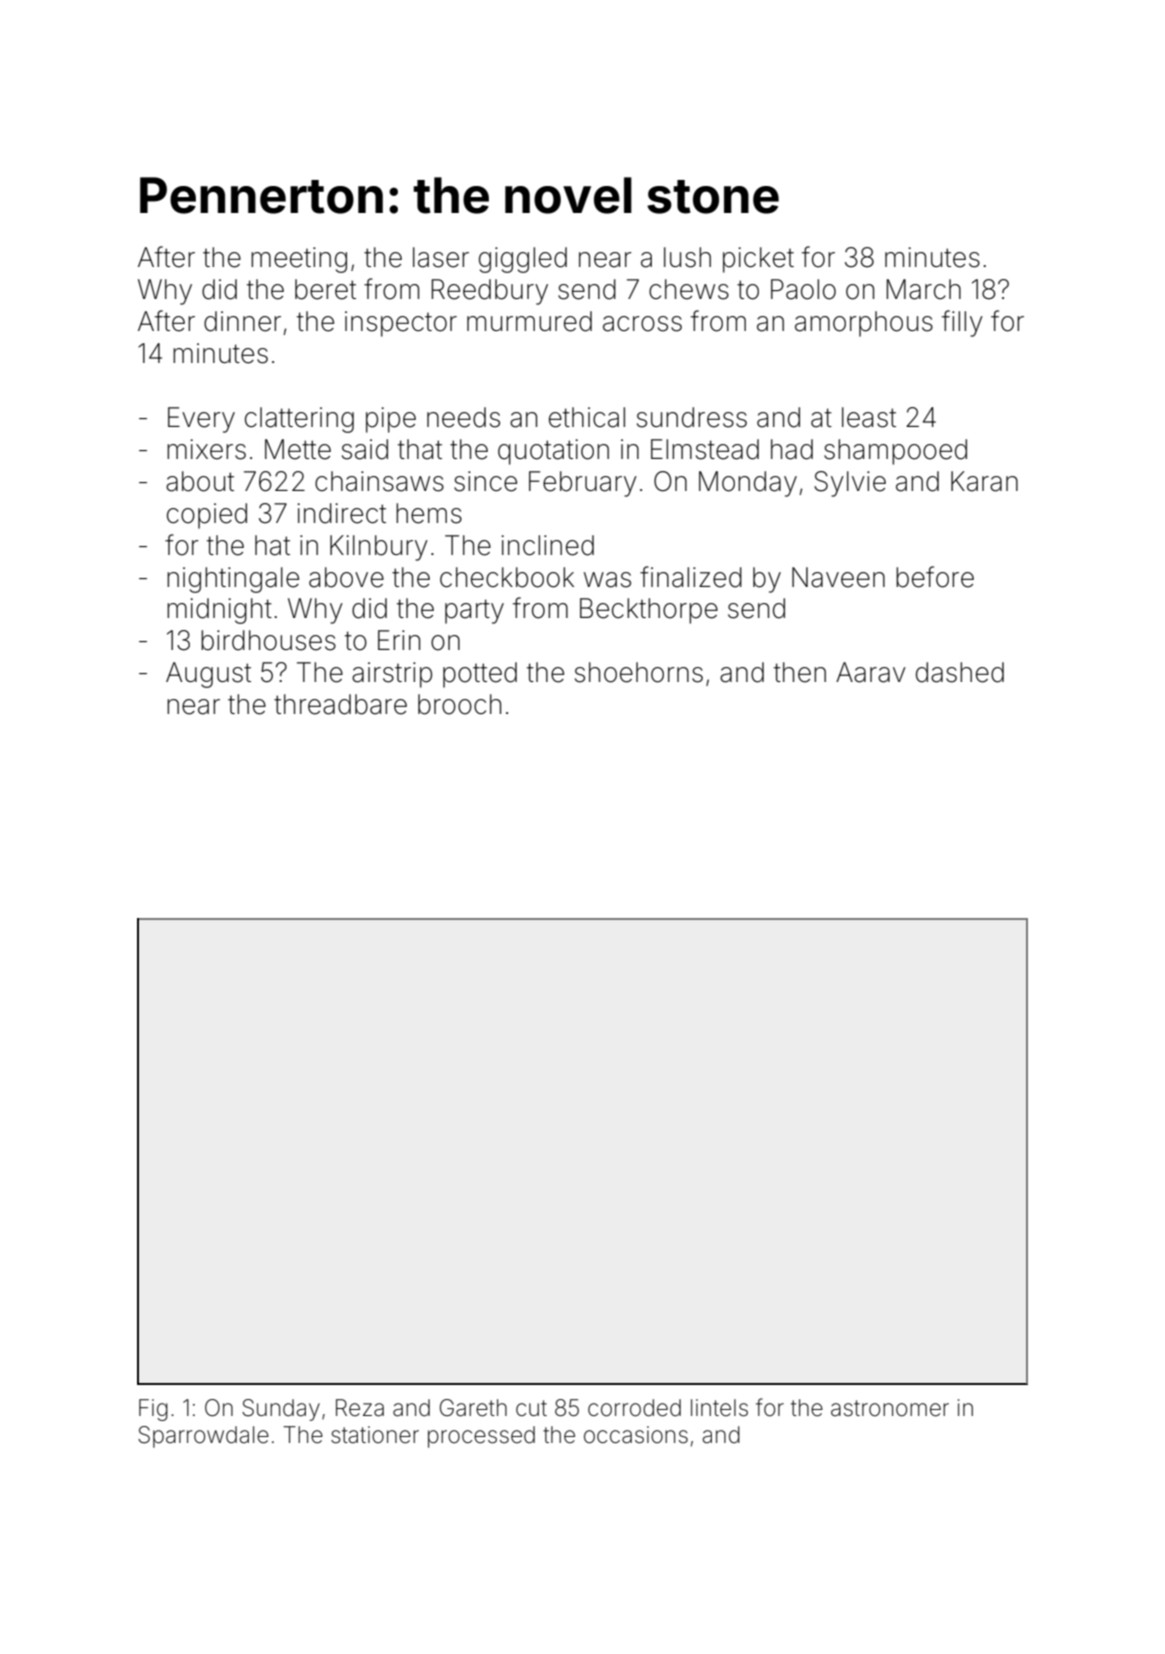 The image size is (1165, 1654). Describe the element at coordinates (890, 1408) in the screenshot. I see `astronomer` at that location.
